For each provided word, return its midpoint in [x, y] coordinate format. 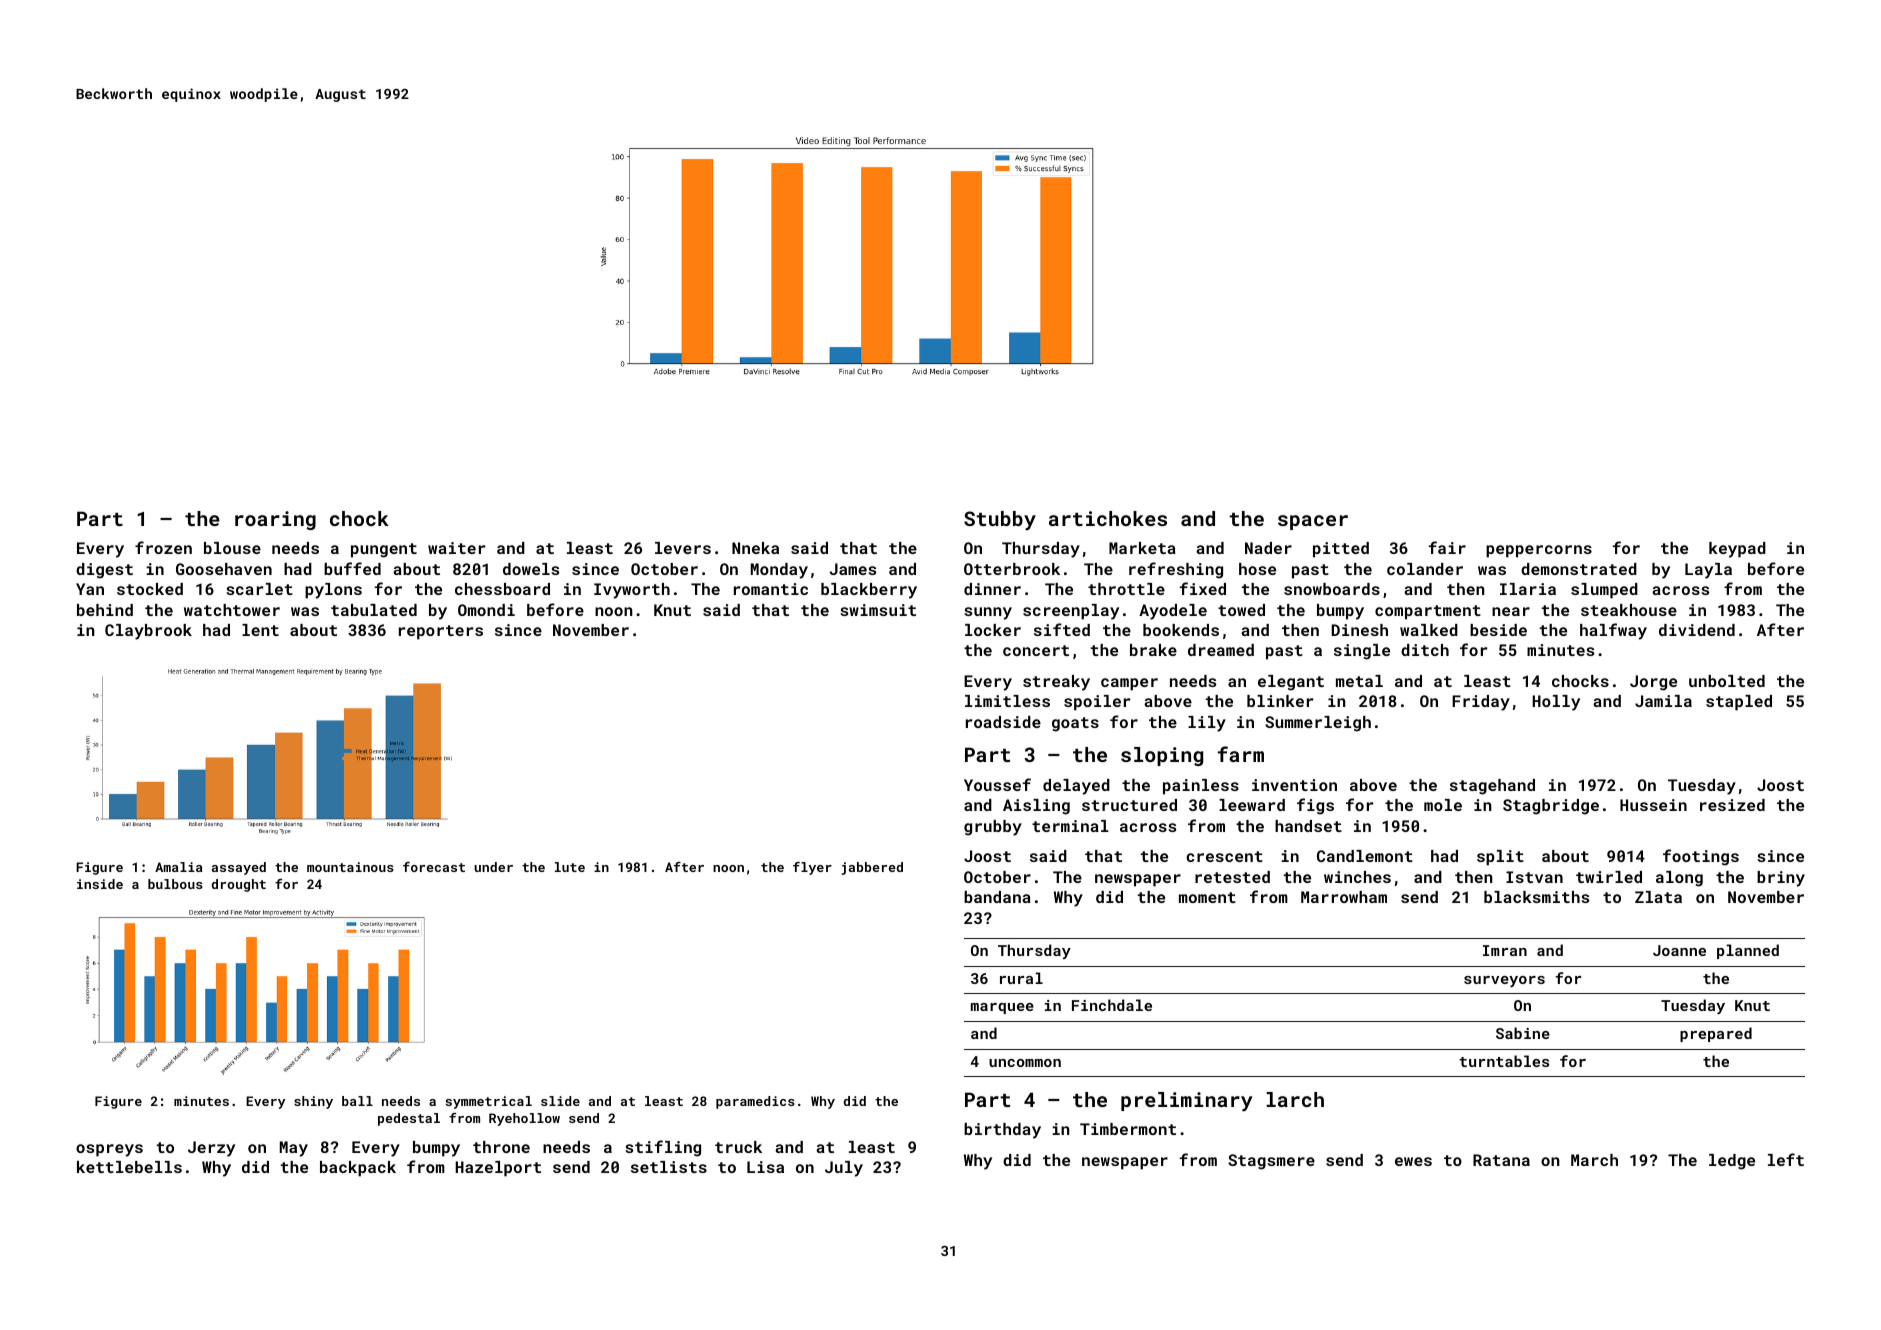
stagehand [1492, 787]
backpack [358, 1169]
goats [1075, 724]
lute [570, 867]
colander [1425, 569]
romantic [771, 589]
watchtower [232, 610]
